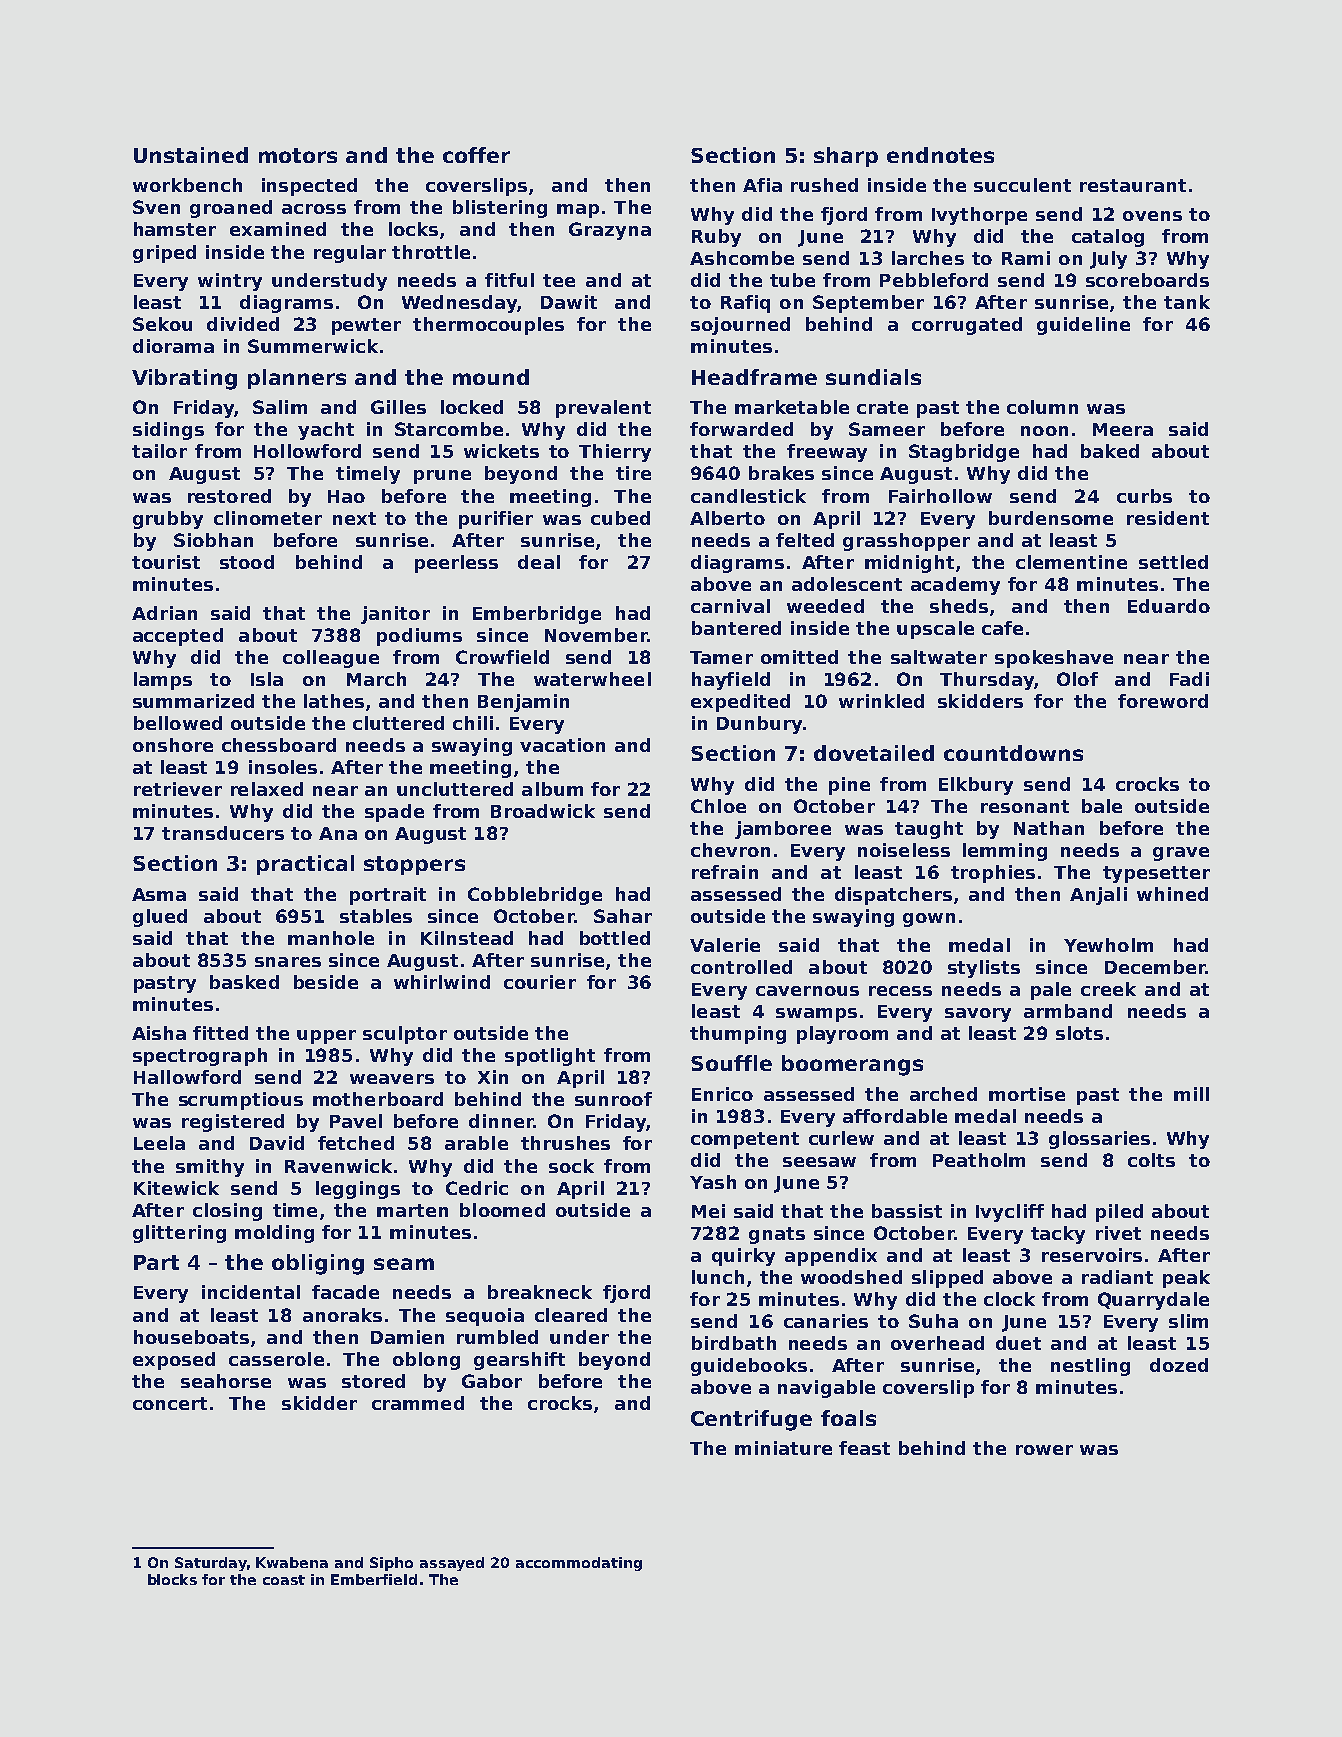 This screenshot has height=1737, width=1342. What do you see at coordinates (569, 302) in the screenshot?
I see `Dawit` at bounding box center [569, 302].
